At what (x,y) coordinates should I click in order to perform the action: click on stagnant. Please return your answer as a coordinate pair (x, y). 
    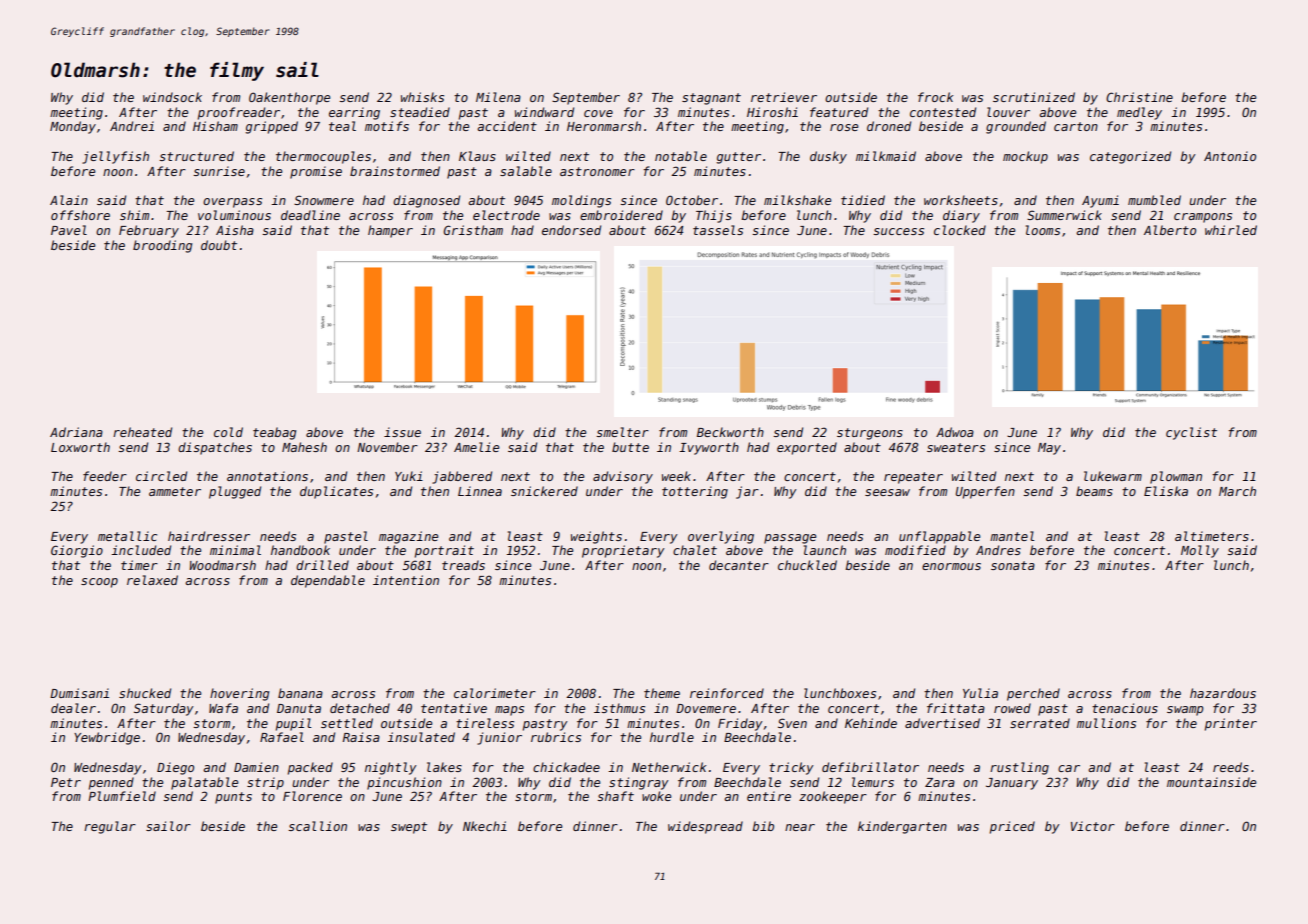
    Looking at the image, I should click on (711, 99).
